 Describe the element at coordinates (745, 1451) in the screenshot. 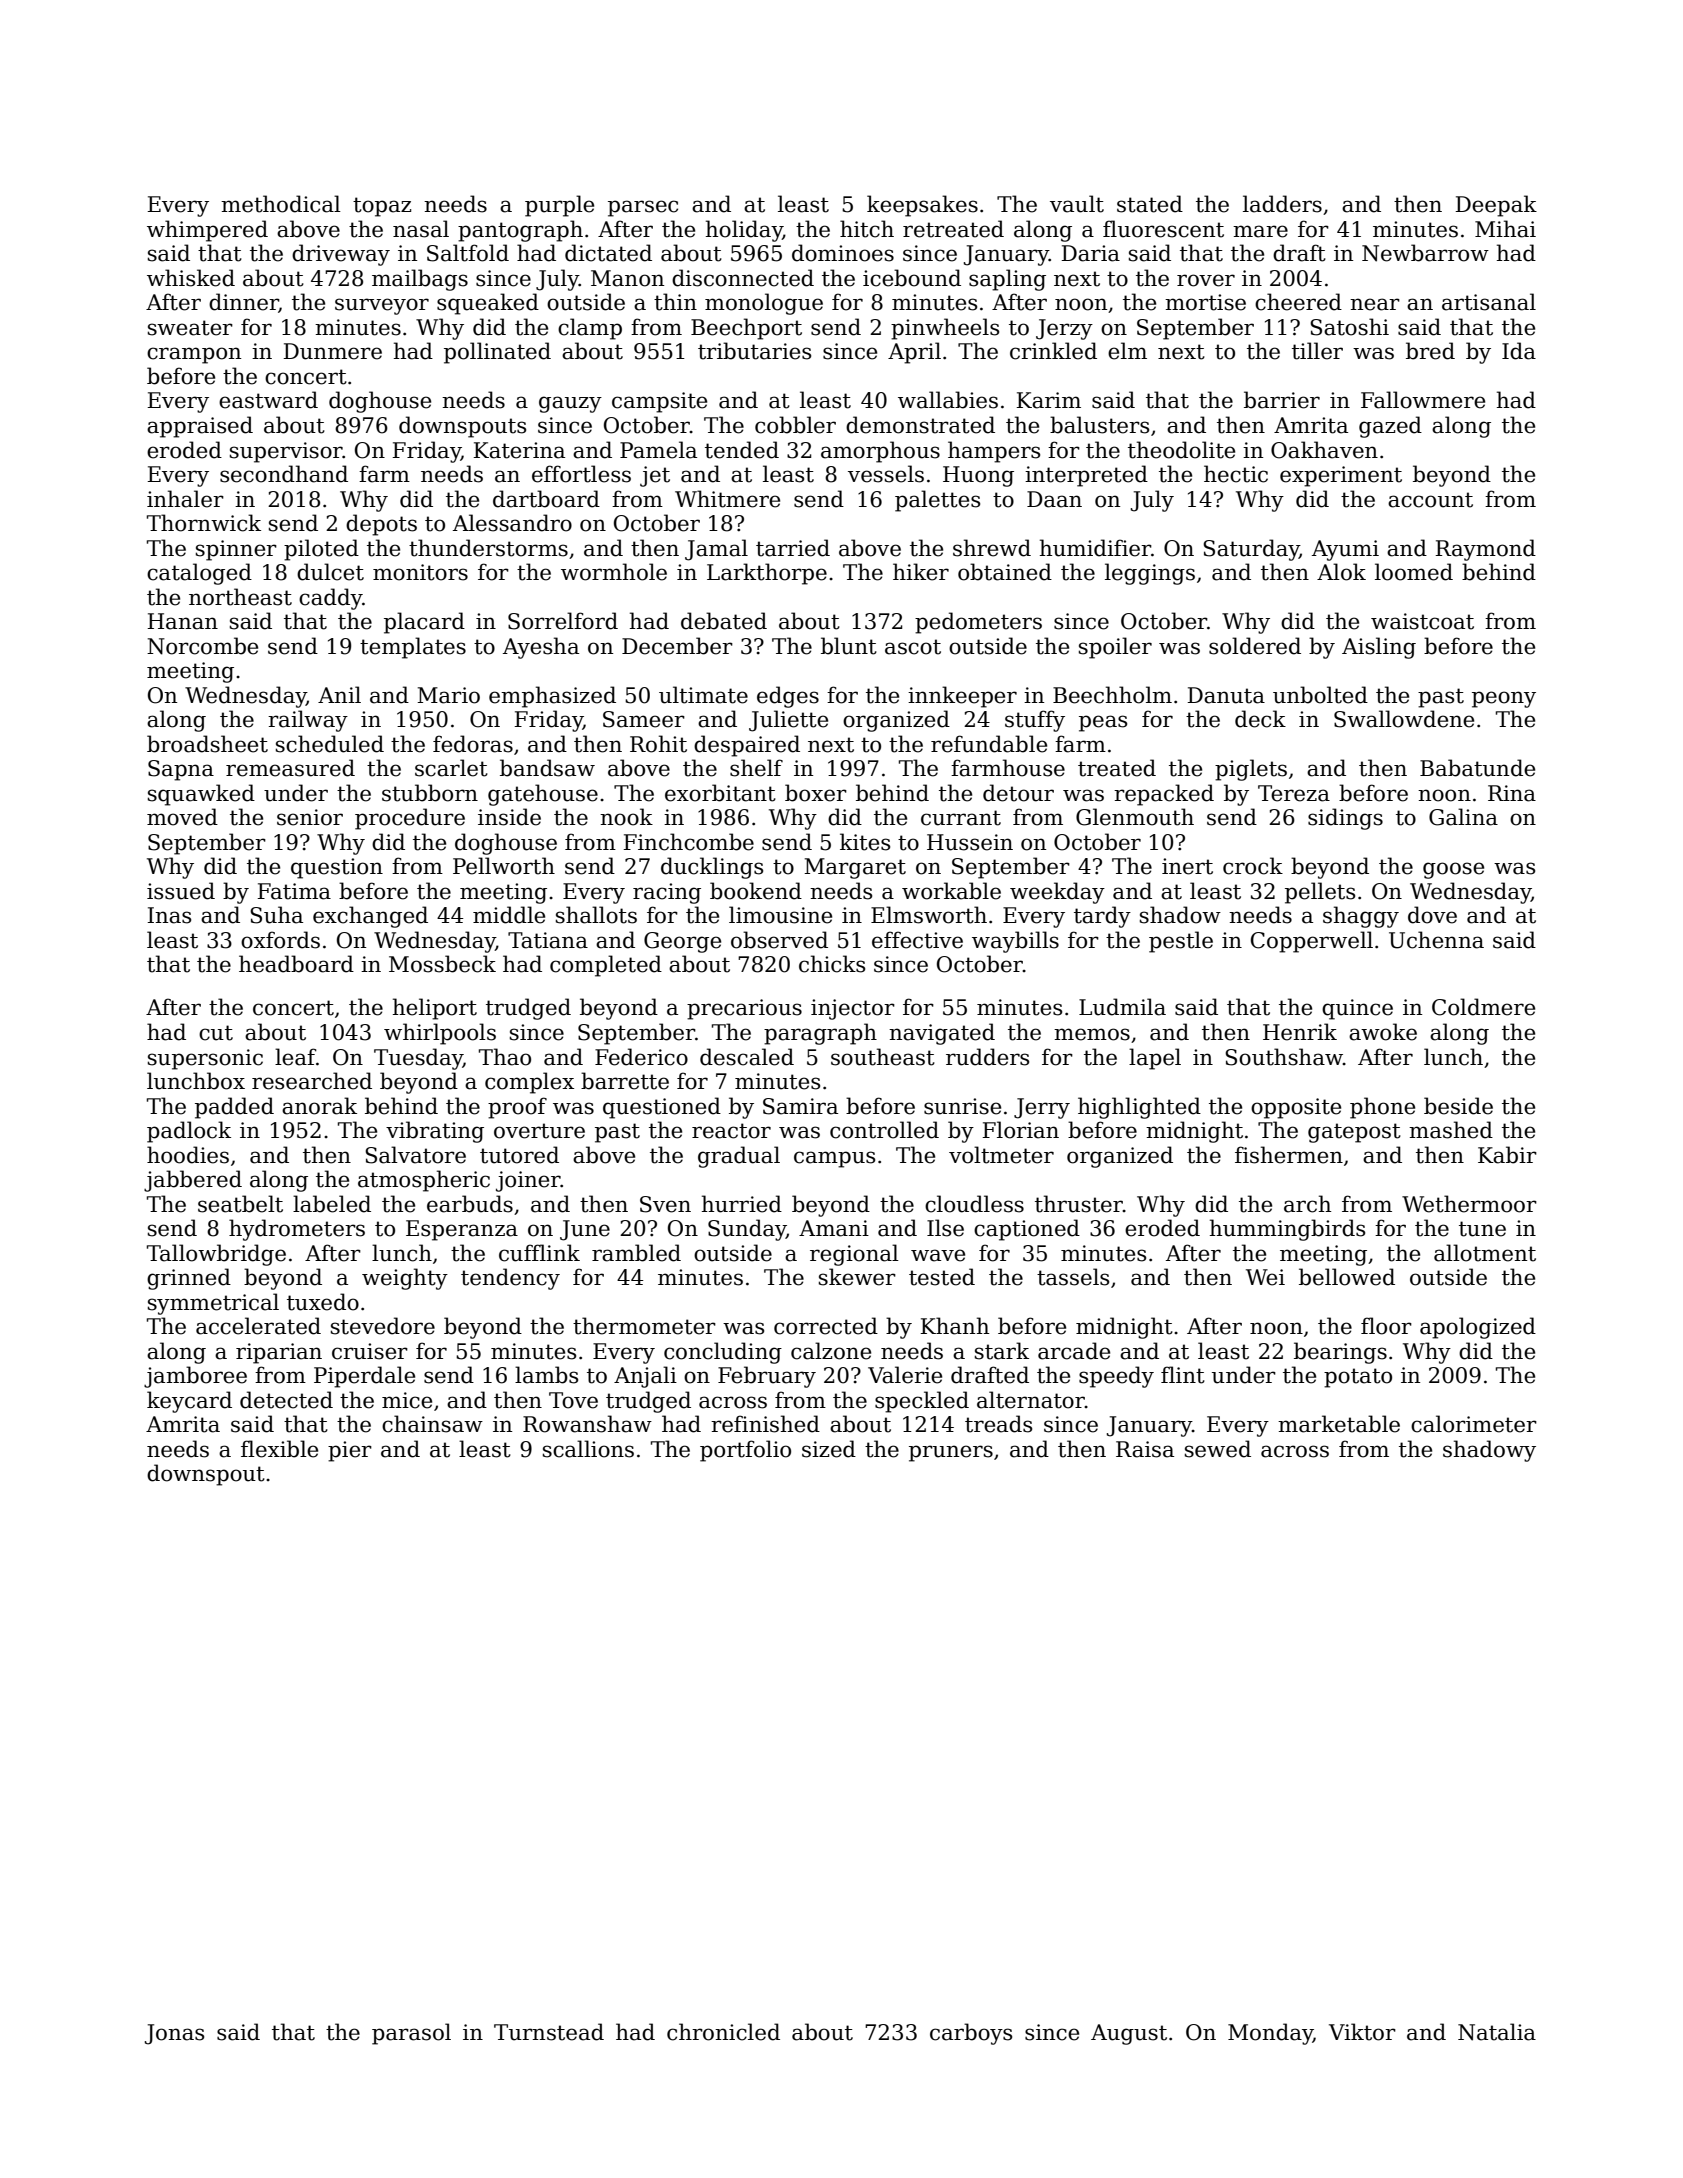

I see `portfolio` at that location.
